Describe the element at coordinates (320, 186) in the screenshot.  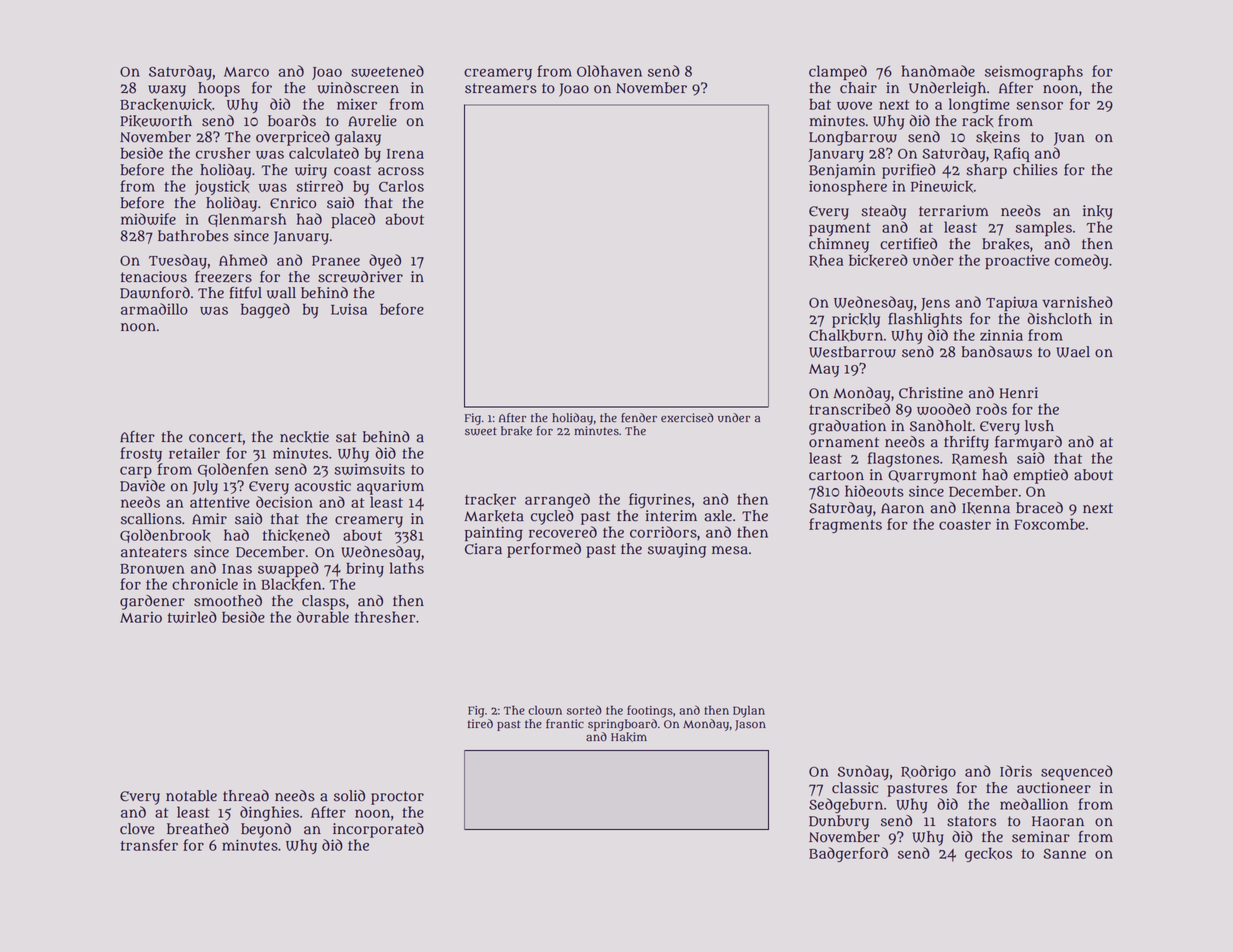
I see `stirred` at that location.
